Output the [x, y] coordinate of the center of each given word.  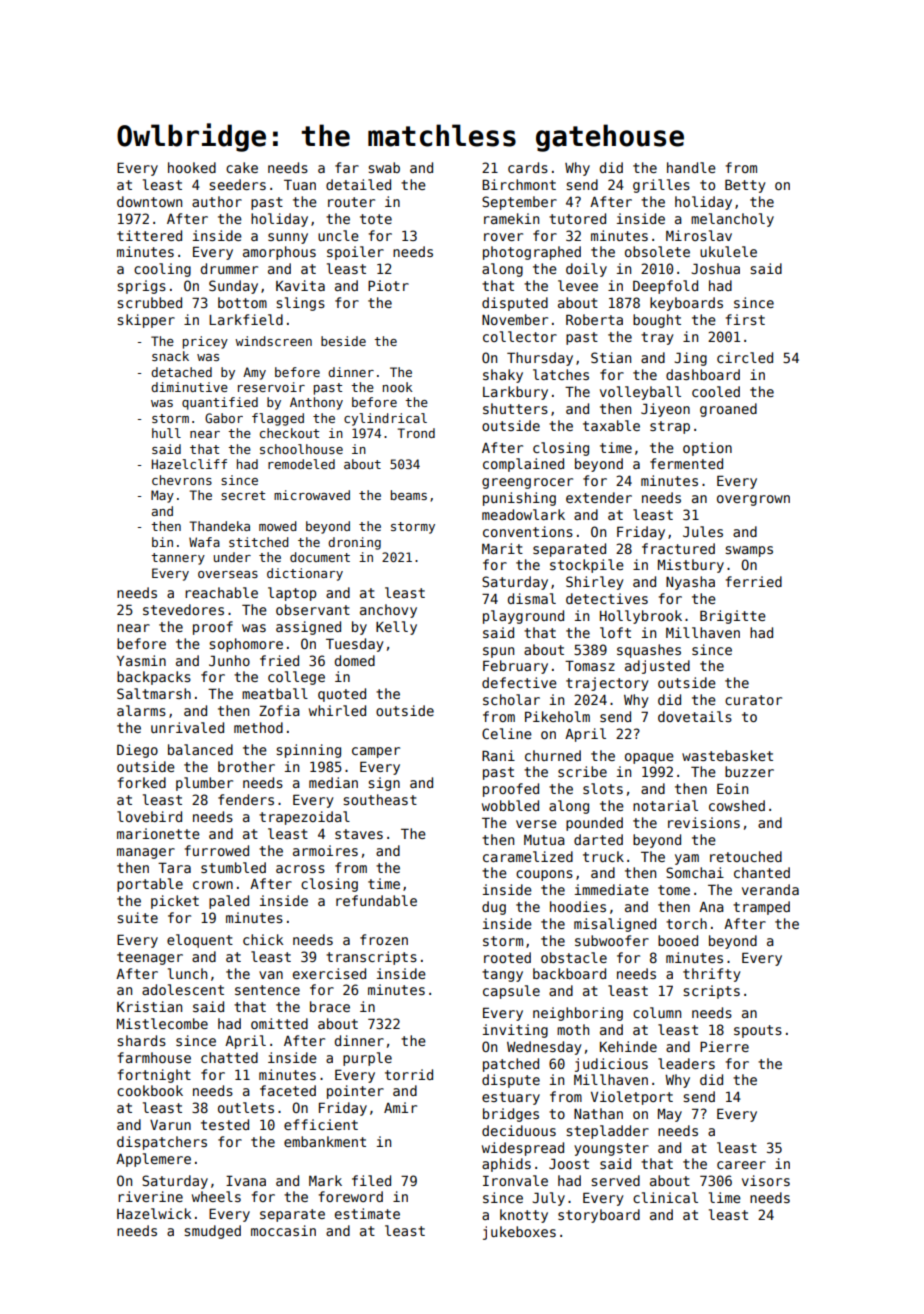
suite [137, 917]
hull [166, 433]
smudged [212, 1232]
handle [691, 167]
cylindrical [385, 419]
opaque [649, 758]
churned [553, 755]
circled [745, 357]
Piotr [388, 285]
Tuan [300, 184]
